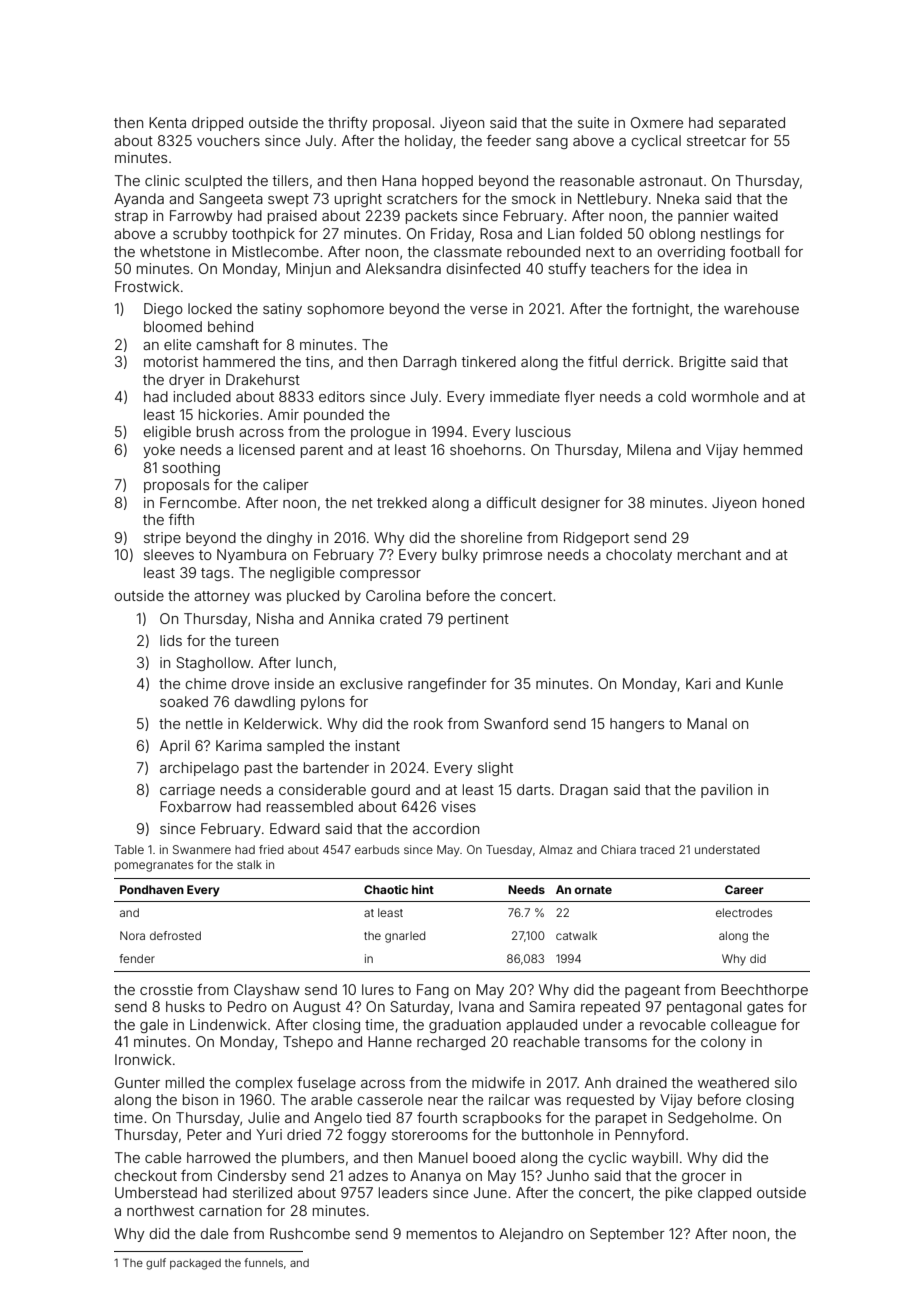 The height and width of the screenshot is (1308, 924). What do you see at coordinates (639, 556) in the screenshot?
I see `chocolaty` at bounding box center [639, 556].
